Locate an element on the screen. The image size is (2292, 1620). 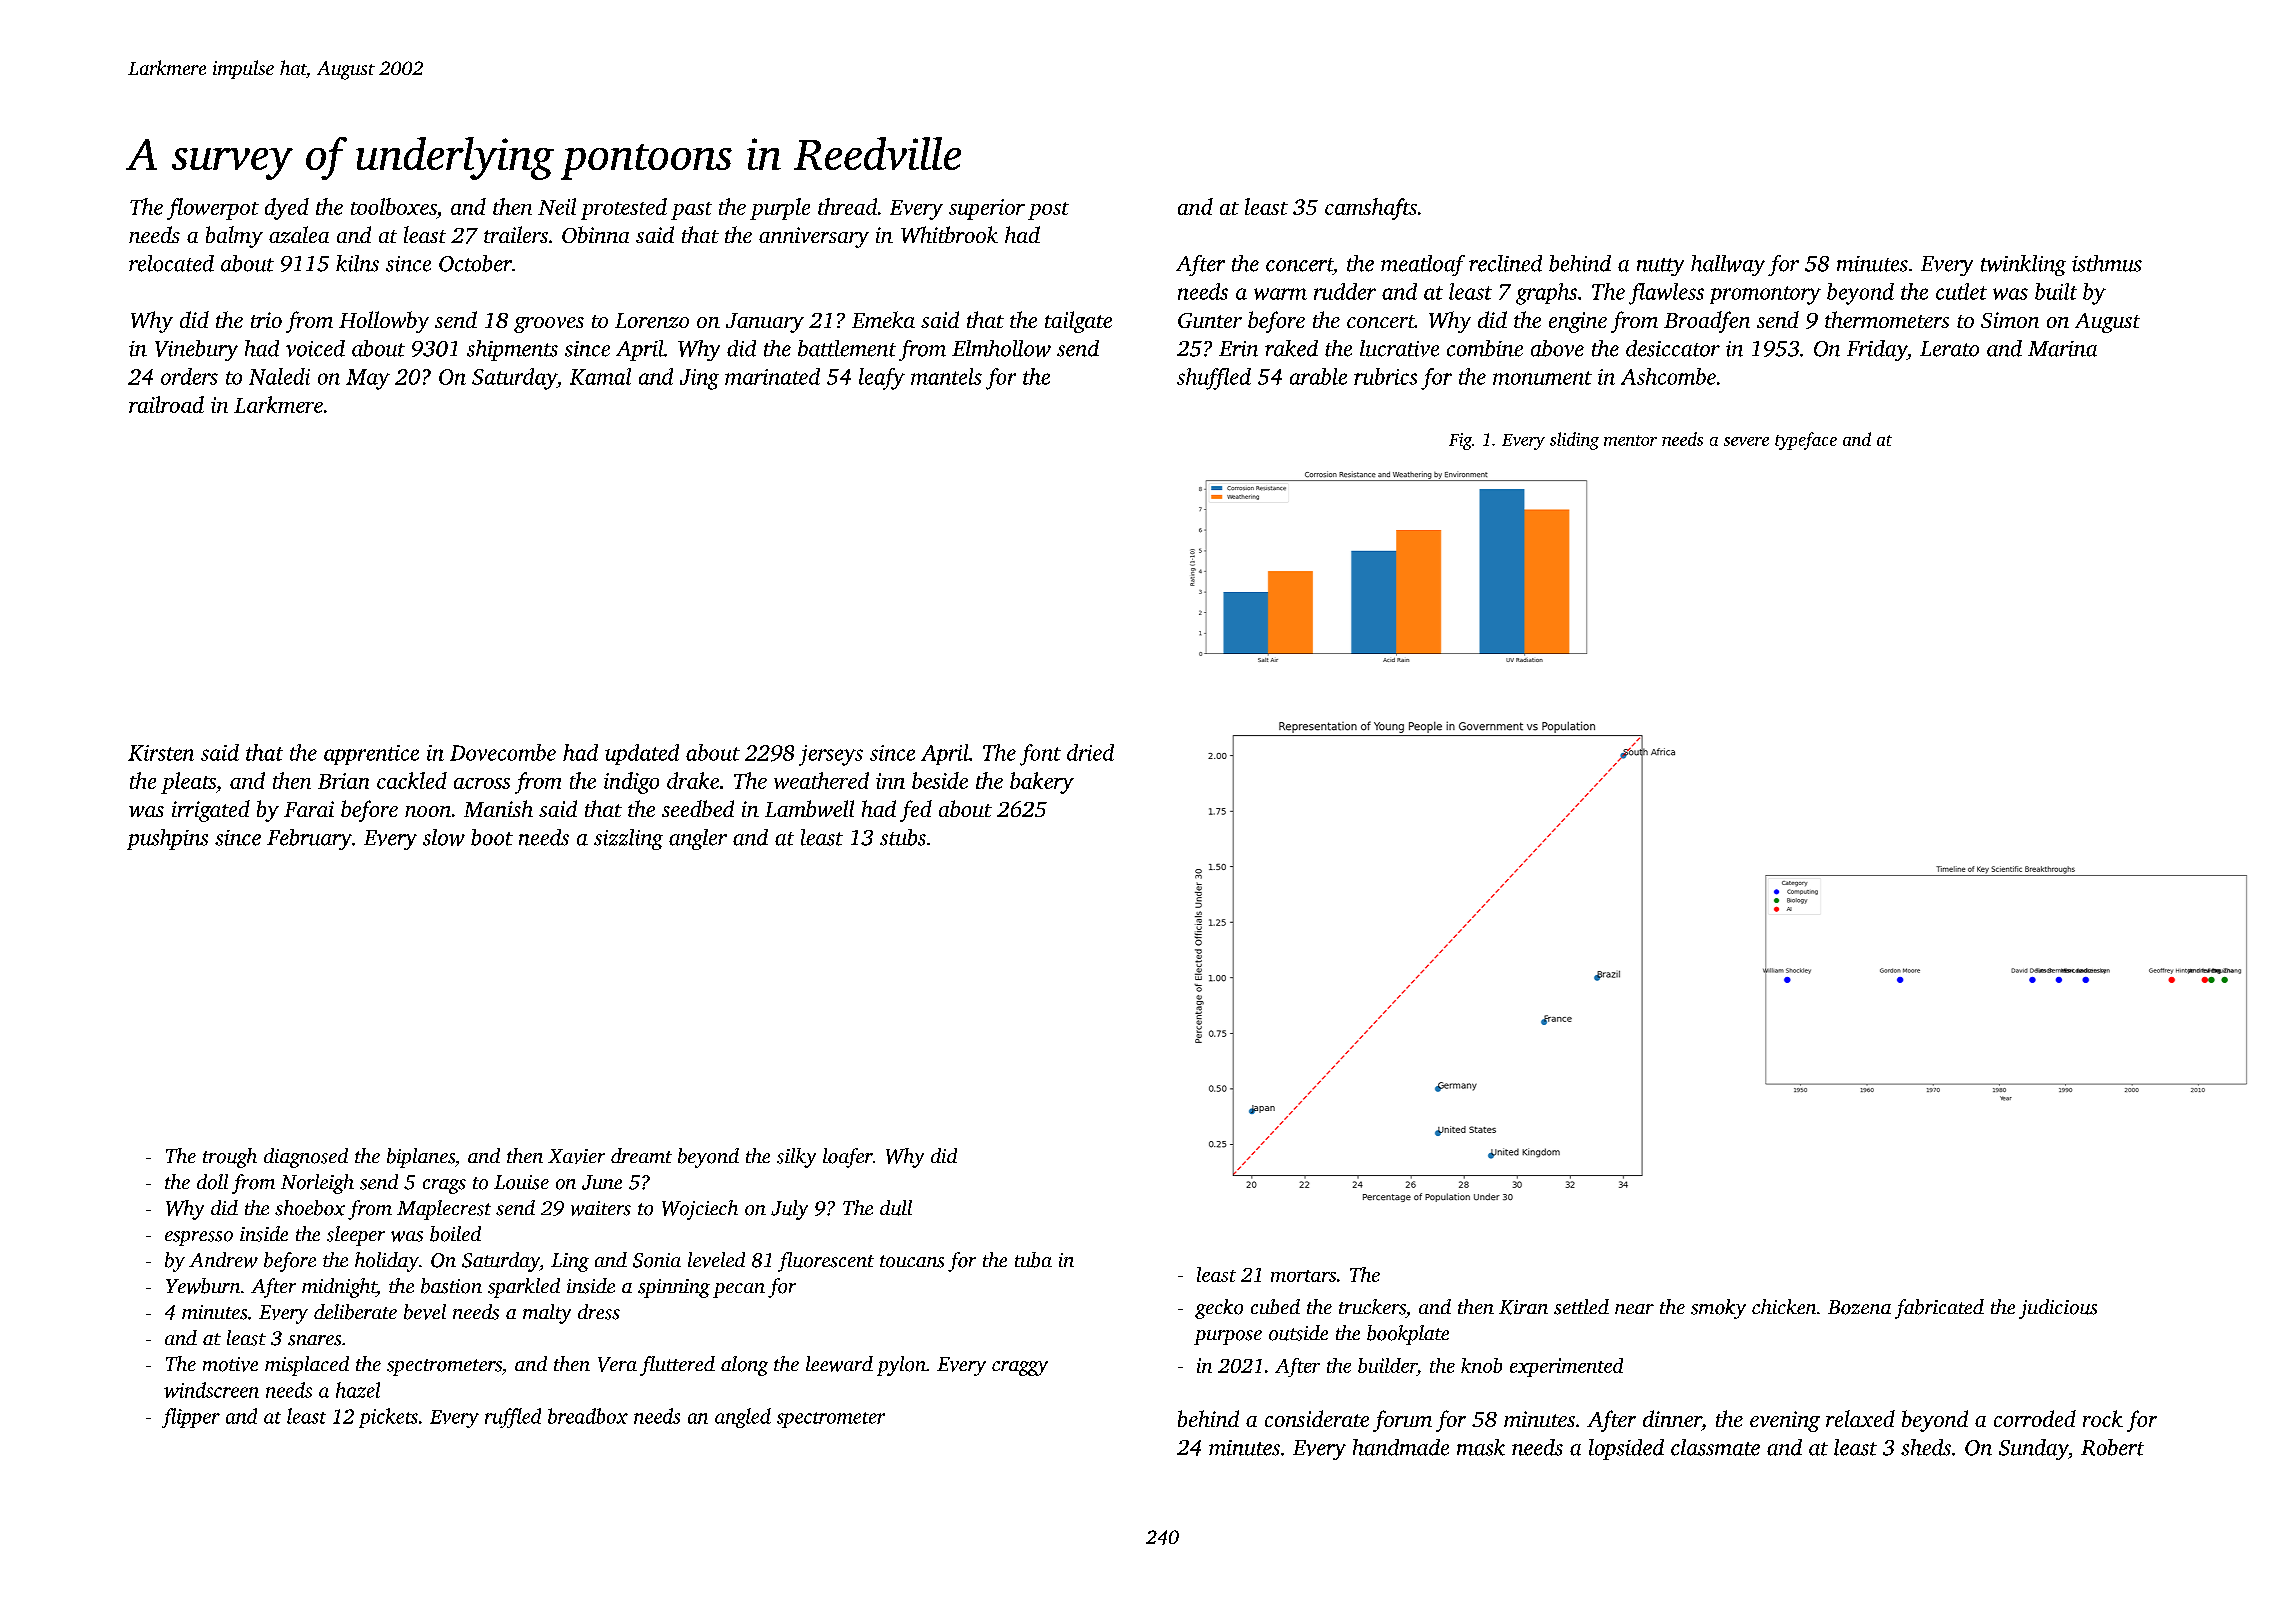
post is located at coordinates (1048, 211).
